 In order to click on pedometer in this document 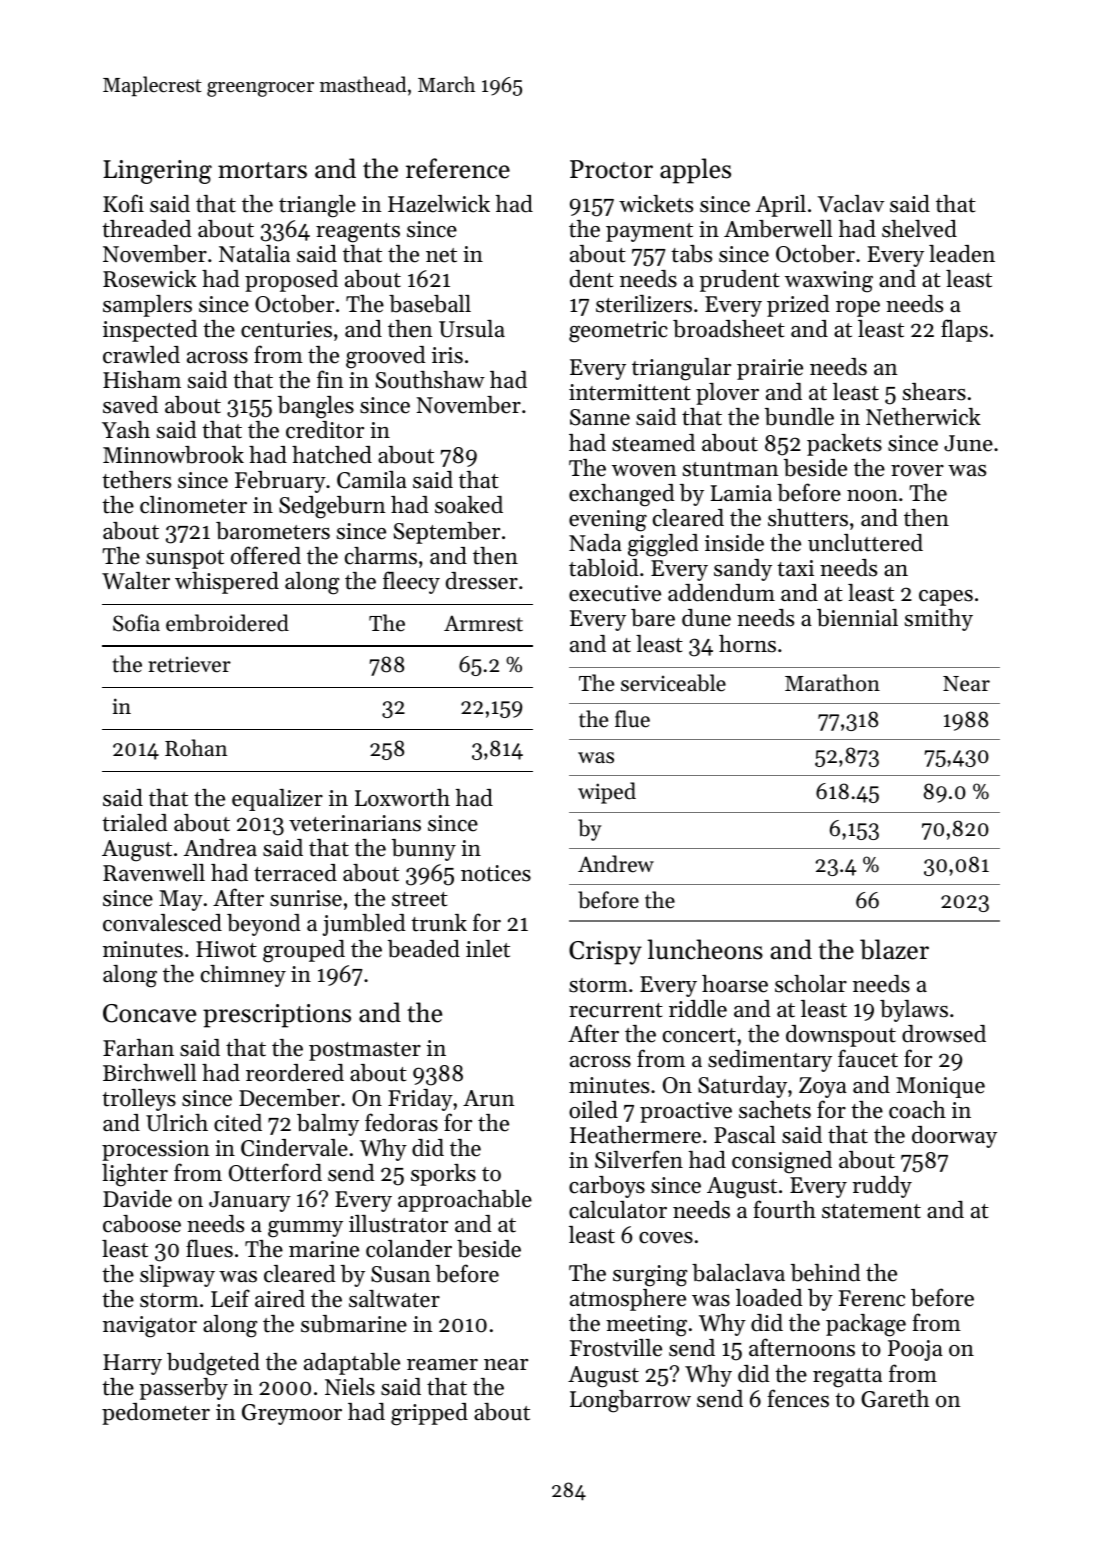, I will do `click(156, 1414)`.
